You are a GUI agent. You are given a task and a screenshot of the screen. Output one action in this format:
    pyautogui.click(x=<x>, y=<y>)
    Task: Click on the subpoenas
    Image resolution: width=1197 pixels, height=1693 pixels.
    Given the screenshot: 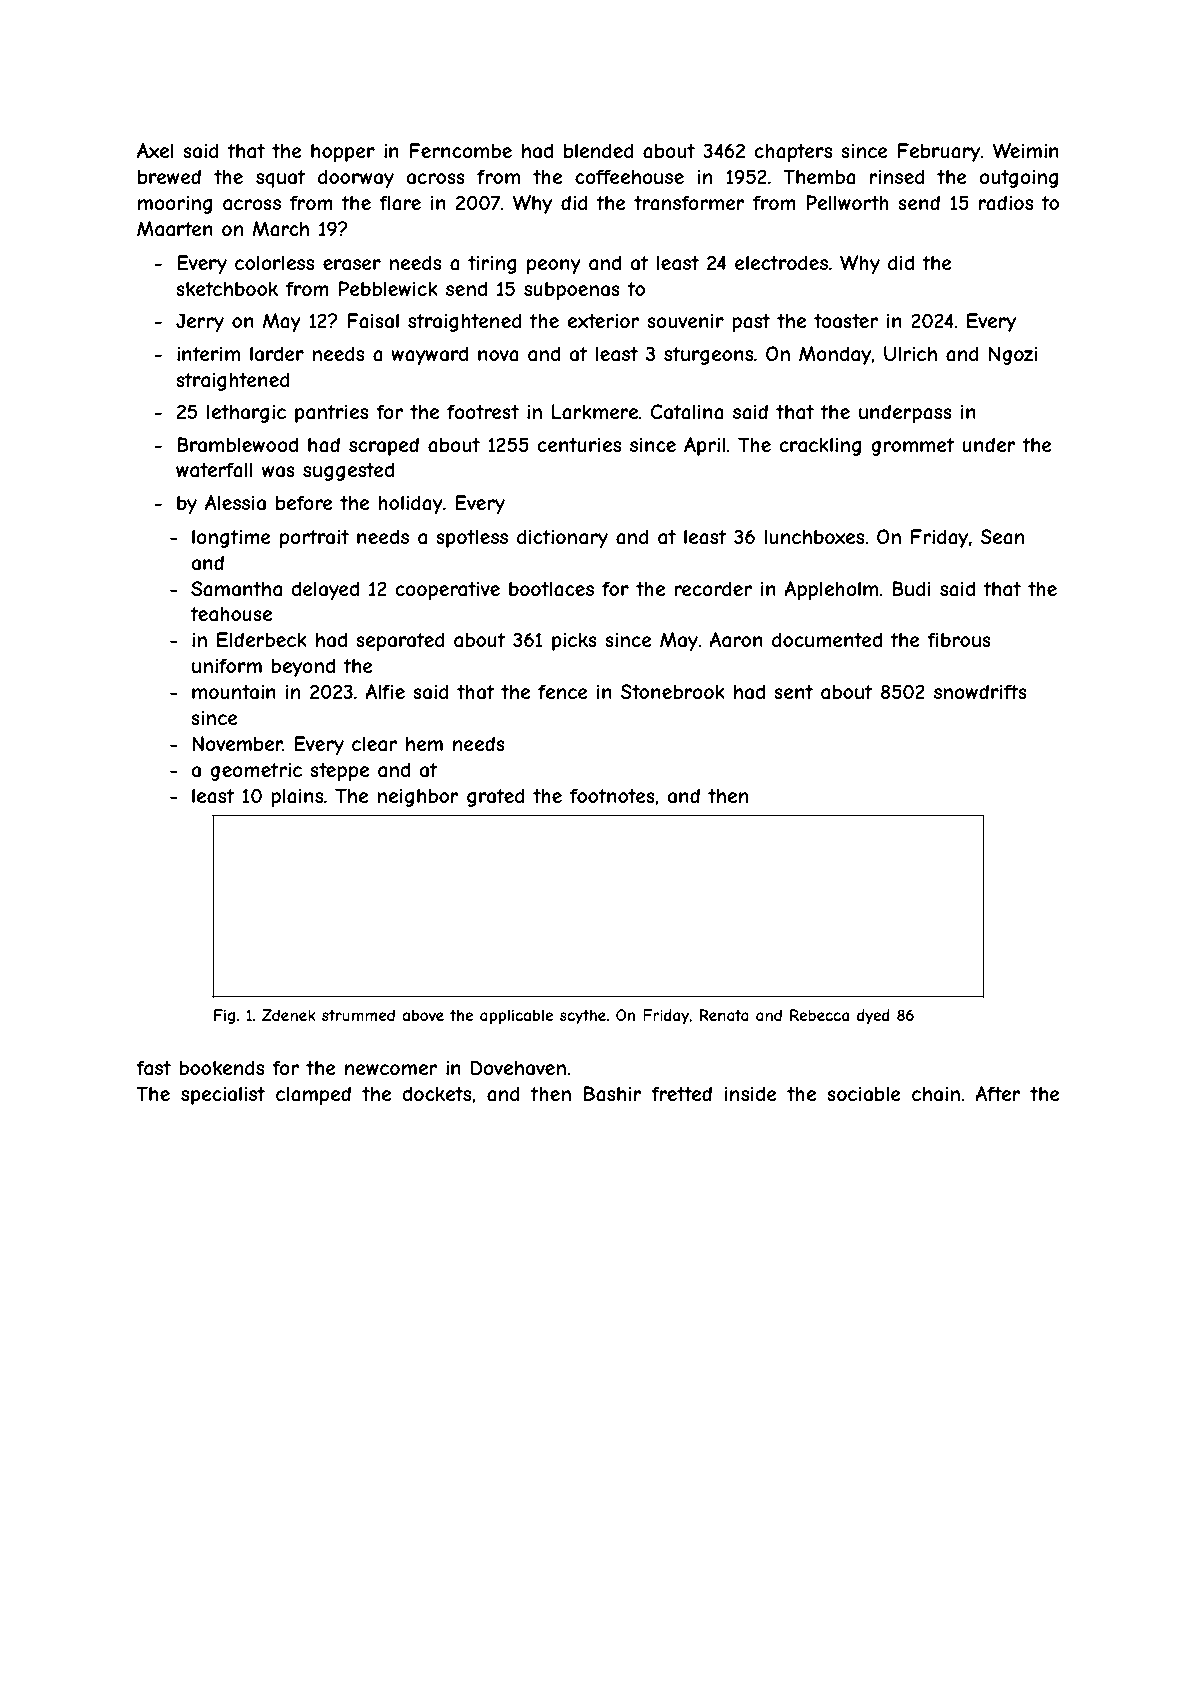 What is the action you would take?
    pyautogui.click(x=572, y=290)
